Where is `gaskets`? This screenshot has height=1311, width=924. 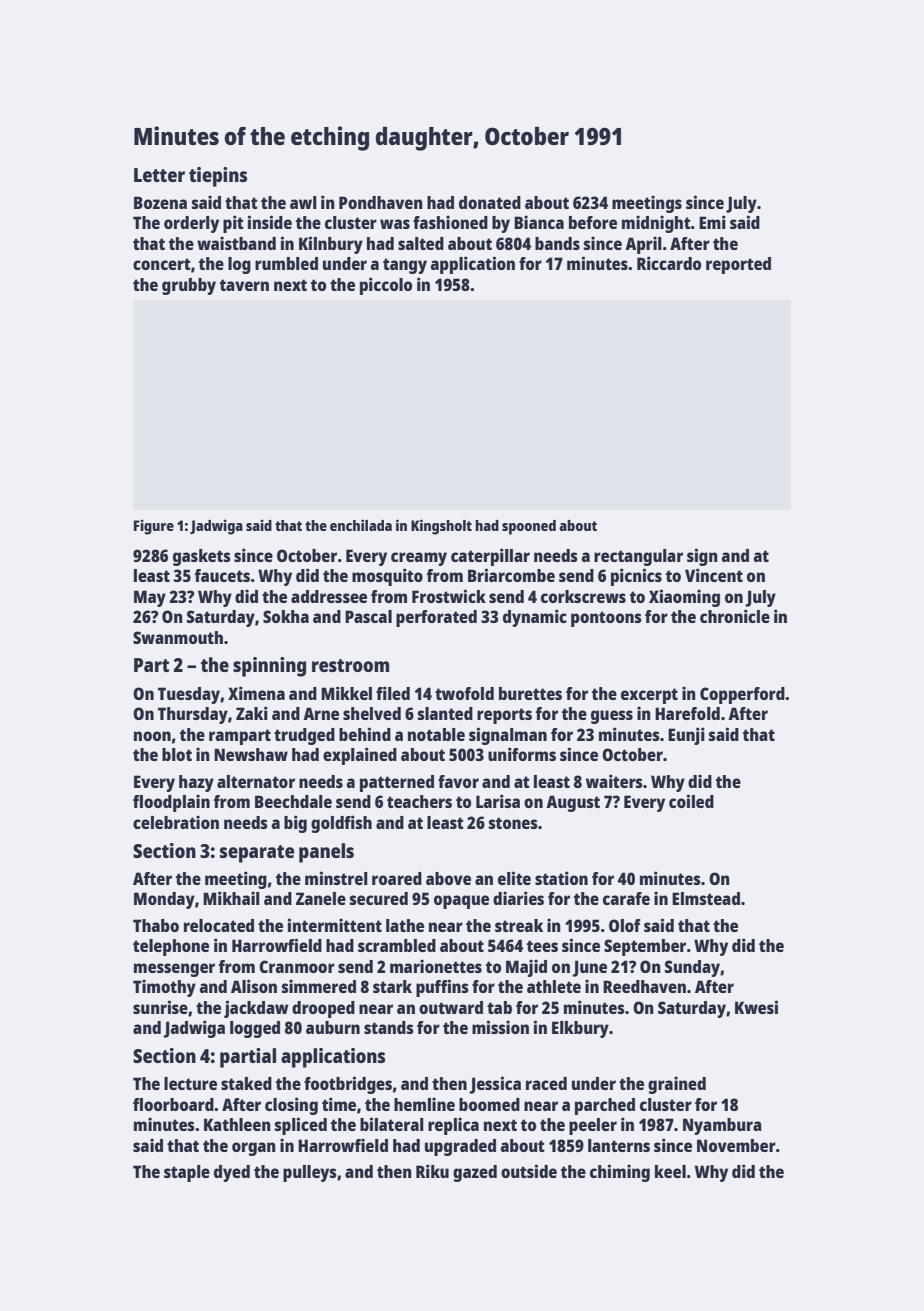 gaskets is located at coordinates (202, 557).
